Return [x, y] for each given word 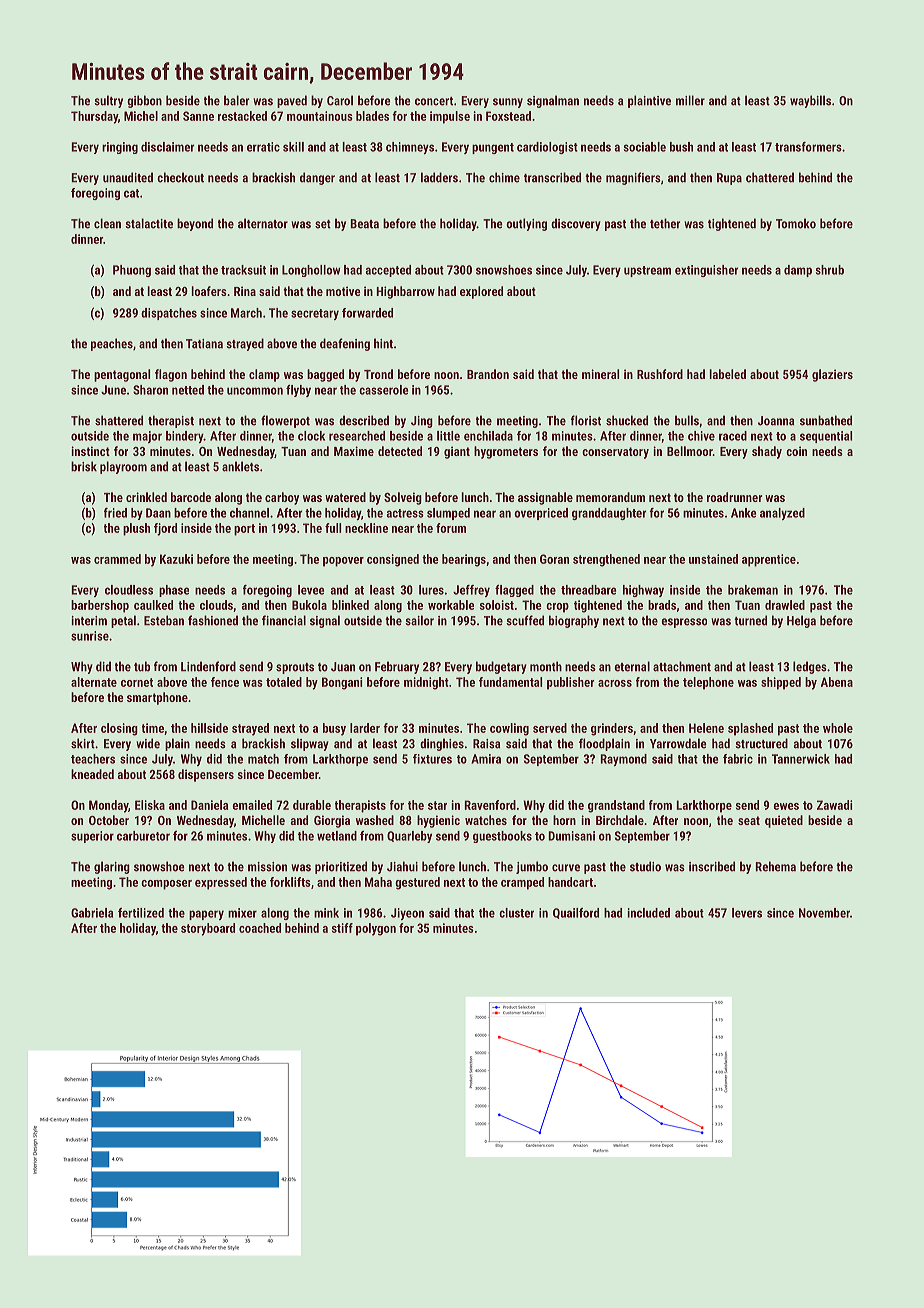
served [550, 728]
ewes [786, 806]
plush [136, 529]
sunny [508, 103]
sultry [108, 101]
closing [119, 729]
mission [267, 867]
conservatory [615, 453]
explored [481, 292]
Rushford [660, 374]
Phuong [132, 271]
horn [564, 820]
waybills [810, 101]
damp [798, 271]
